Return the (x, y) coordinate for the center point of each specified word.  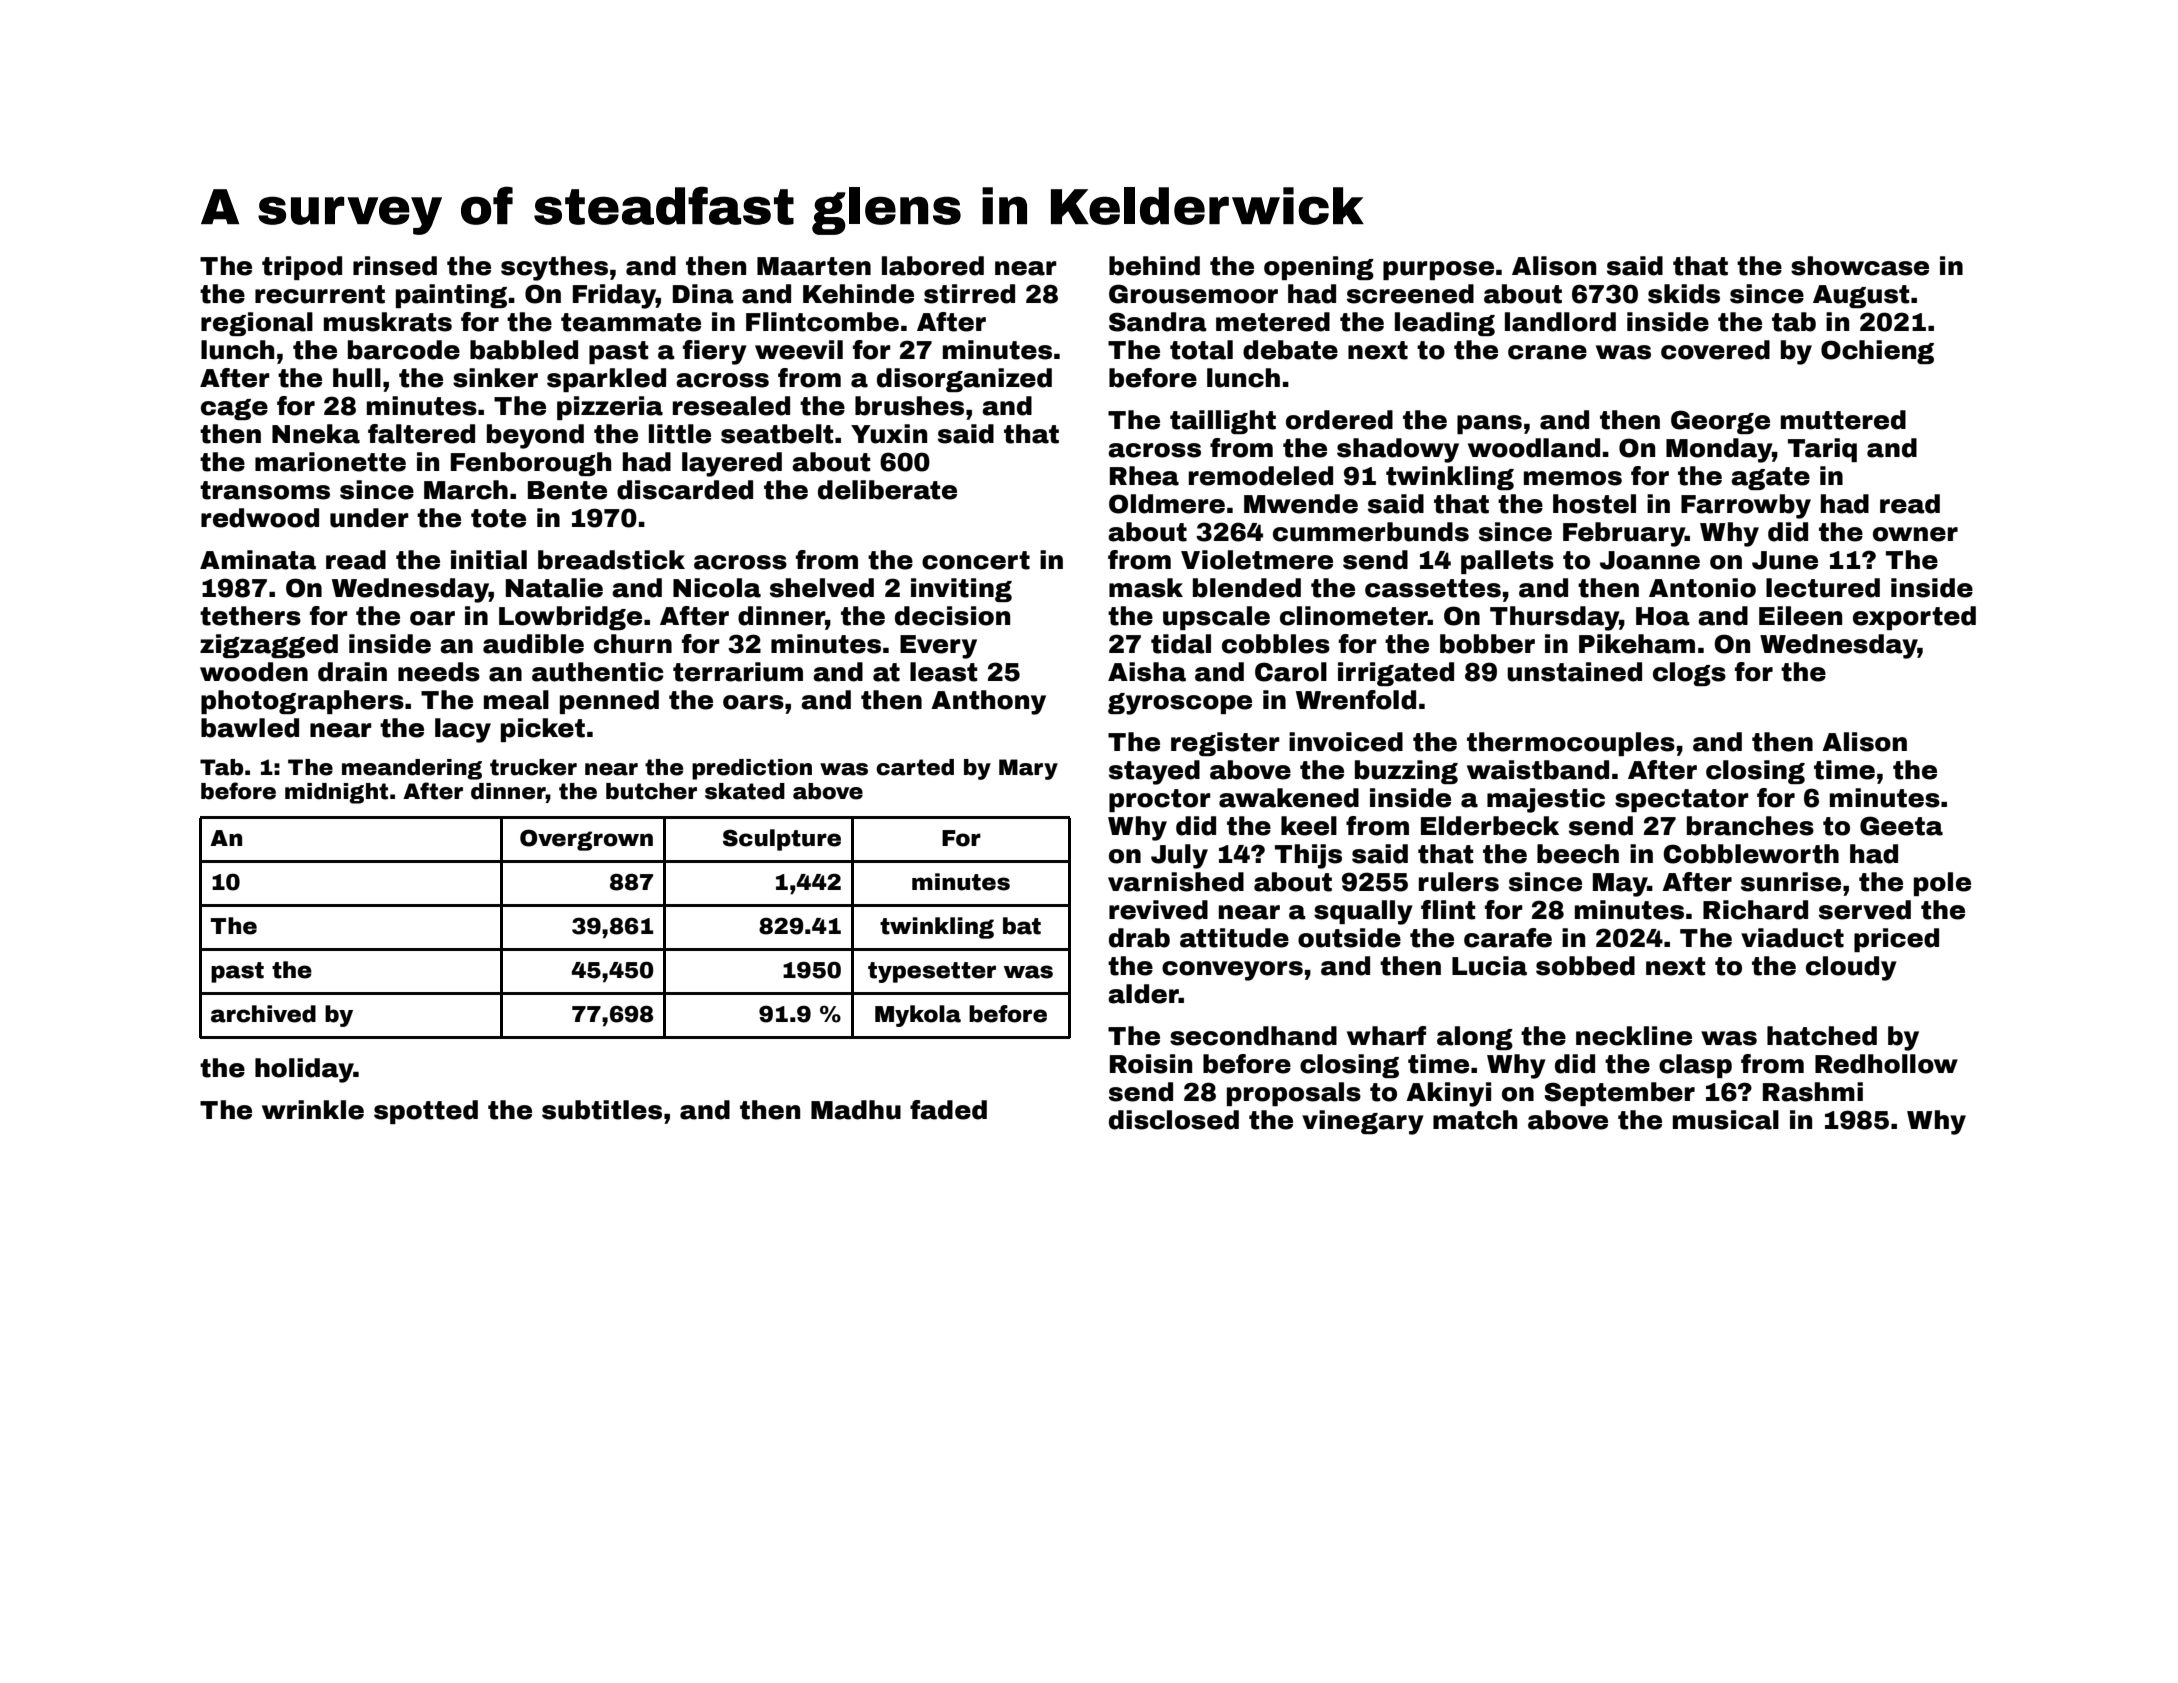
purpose (1438, 270)
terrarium (738, 672)
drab (1139, 938)
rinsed (395, 266)
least (943, 672)
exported (1914, 618)
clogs (1689, 674)
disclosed (1174, 1120)
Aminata (258, 560)
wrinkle (313, 1110)
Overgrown (586, 840)
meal (516, 700)
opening (1319, 268)
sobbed (1585, 966)
